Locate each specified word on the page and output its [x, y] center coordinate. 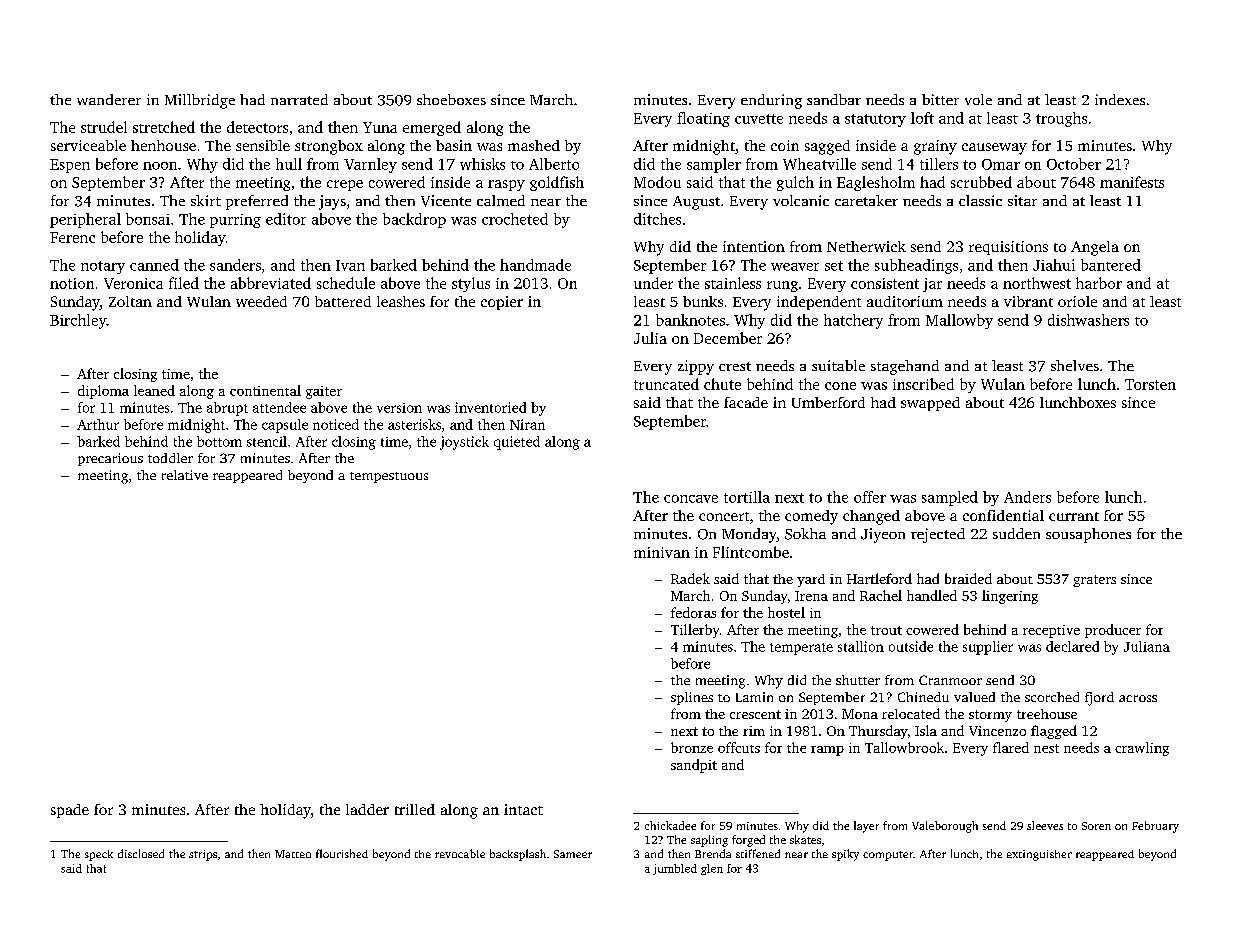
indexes [1120, 99]
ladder [367, 809]
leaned [154, 390]
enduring [771, 101]
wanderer [109, 99]
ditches [657, 219]
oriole [1077, 301]
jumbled [675, 869]
